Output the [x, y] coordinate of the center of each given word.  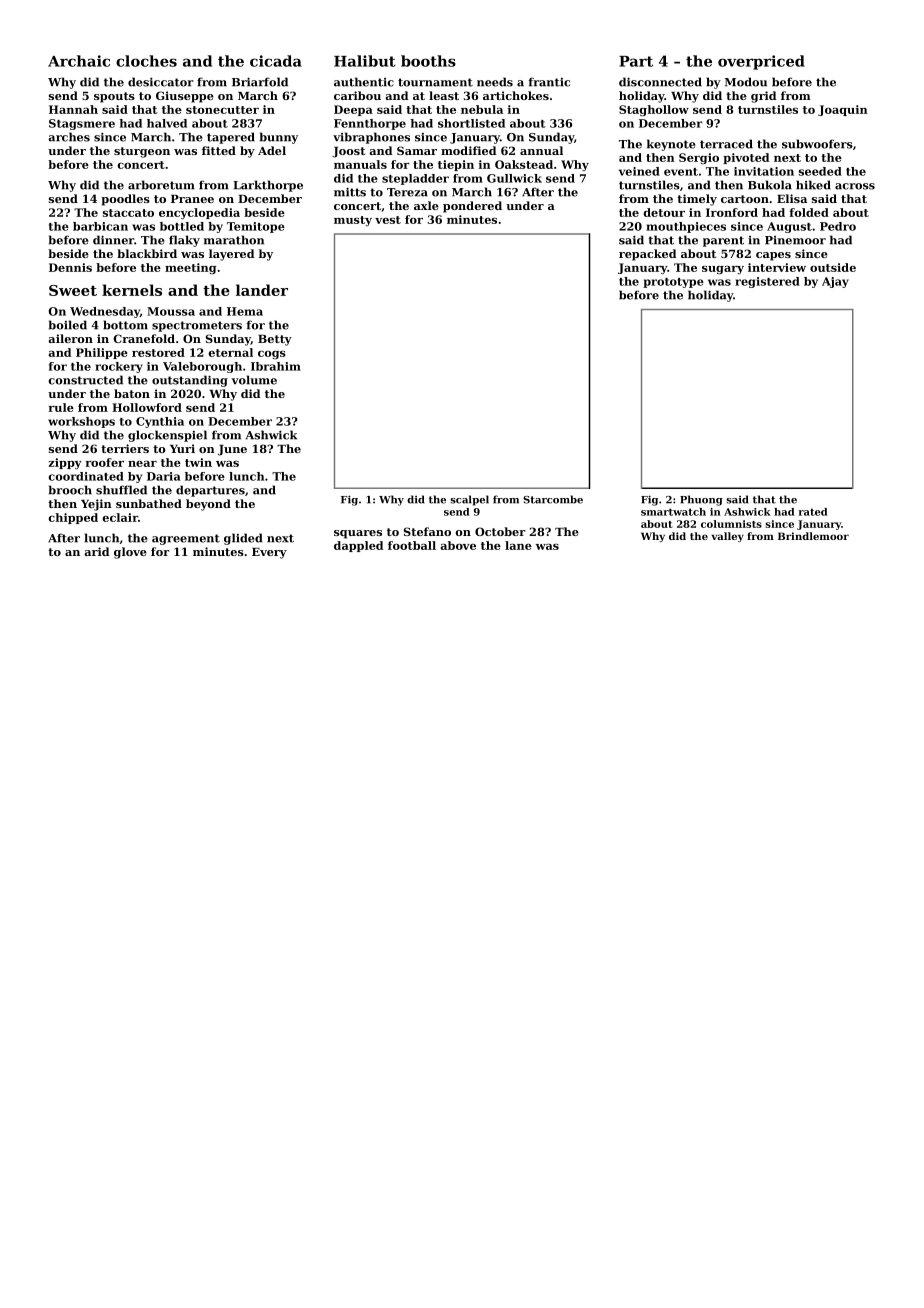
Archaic [79, 61]
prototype [673, 283]
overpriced [761, 62]
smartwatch [673, 512]
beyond [208, 505]
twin [198, 462]
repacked [647, 255]
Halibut [365, 61]
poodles [125, 200]
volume [254, 380]
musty [353, 221]
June [232, 450]
